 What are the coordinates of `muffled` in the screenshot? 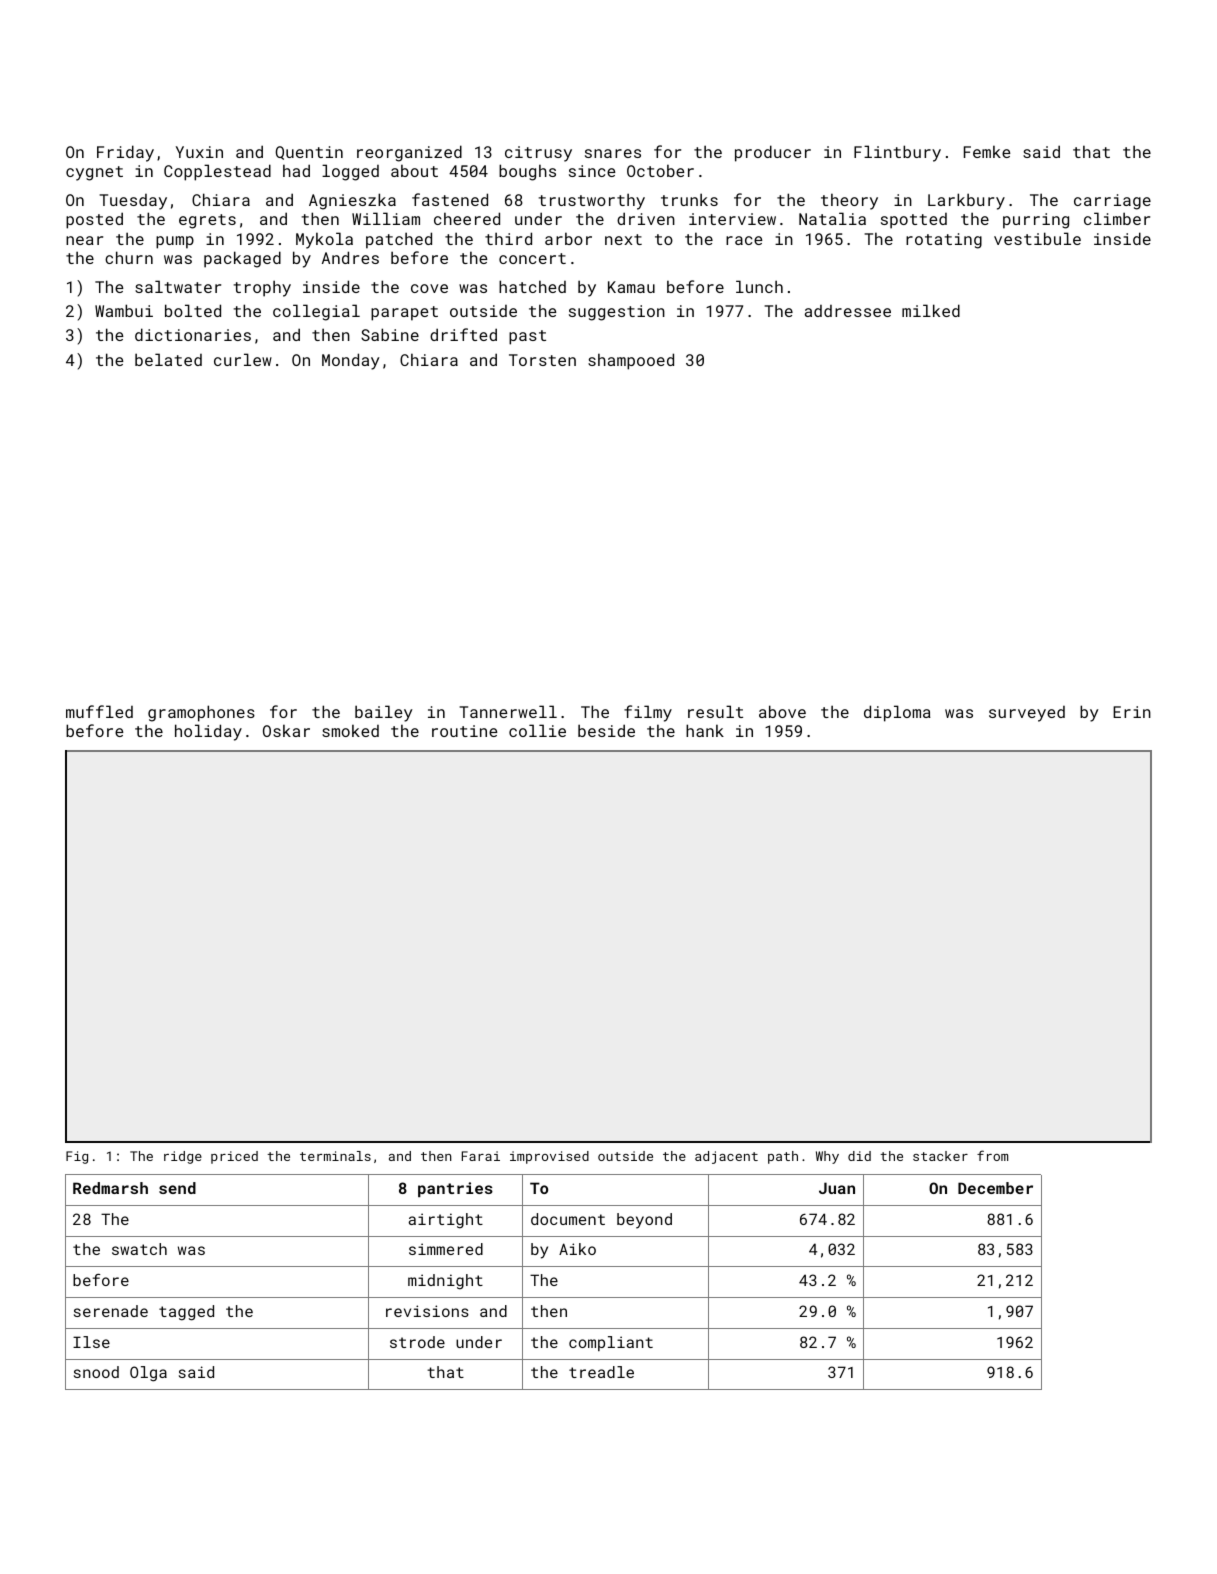 It's located at (99, 711).
